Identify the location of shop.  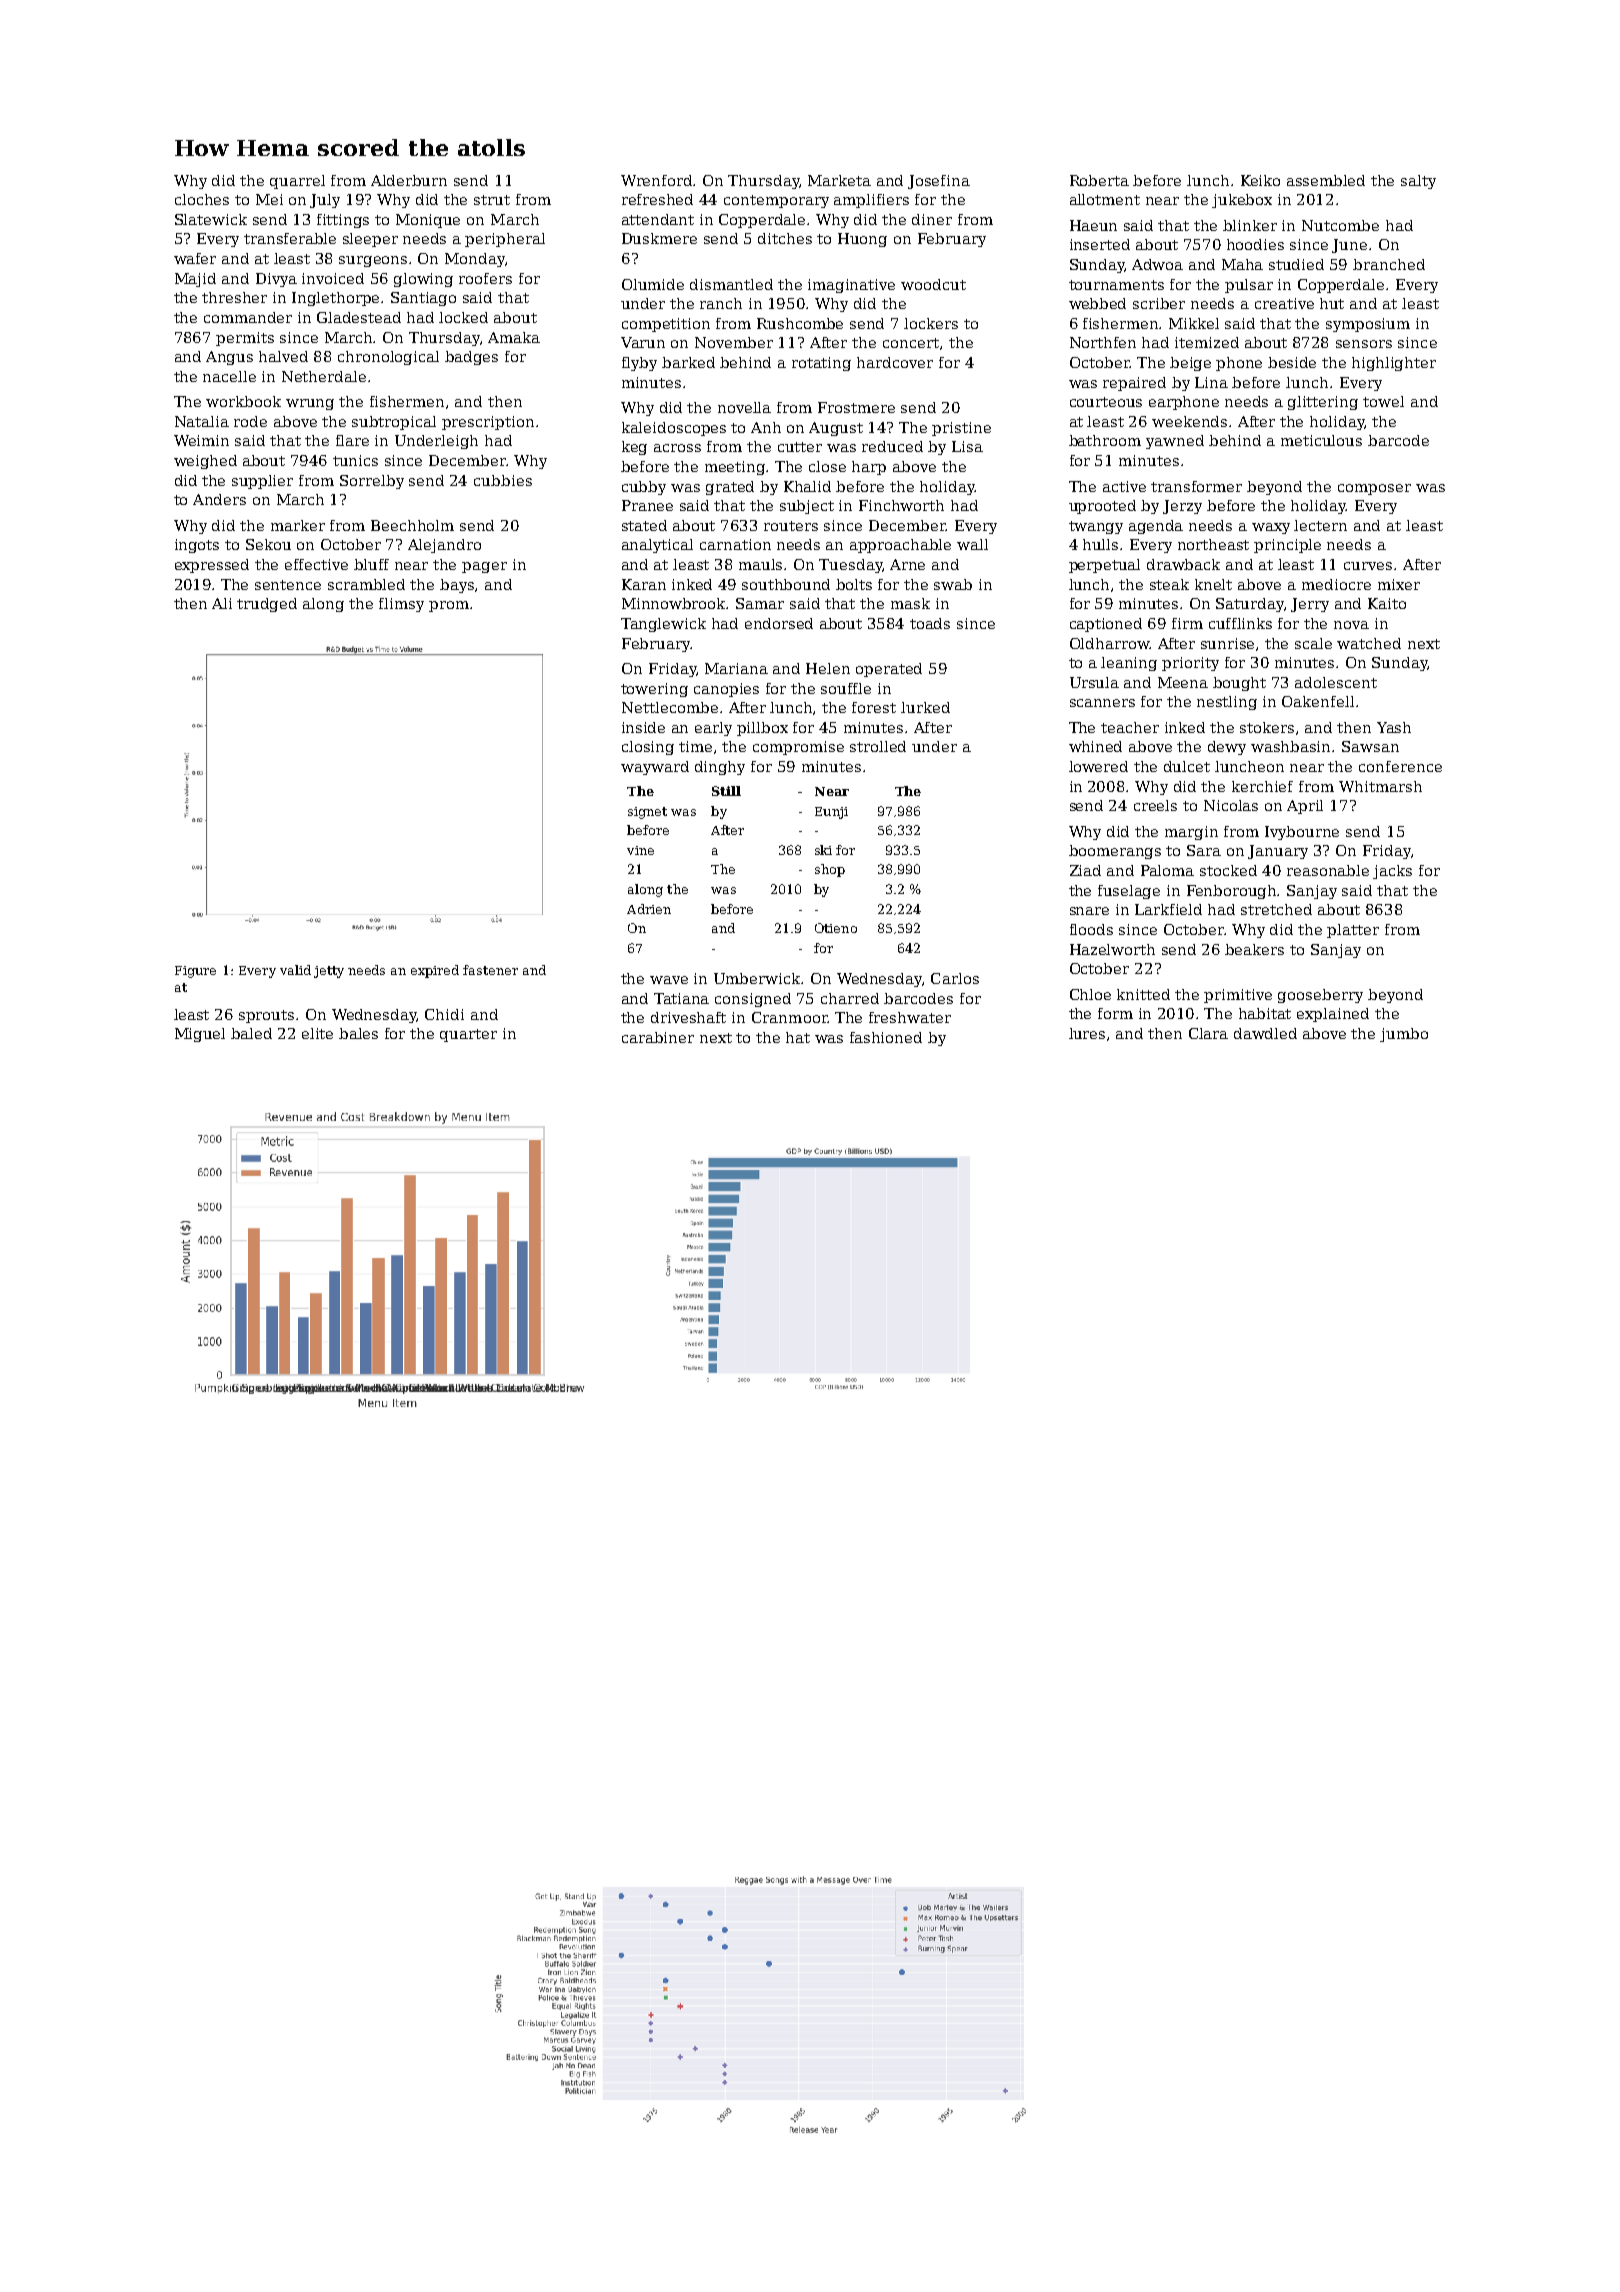
(830, 870).
